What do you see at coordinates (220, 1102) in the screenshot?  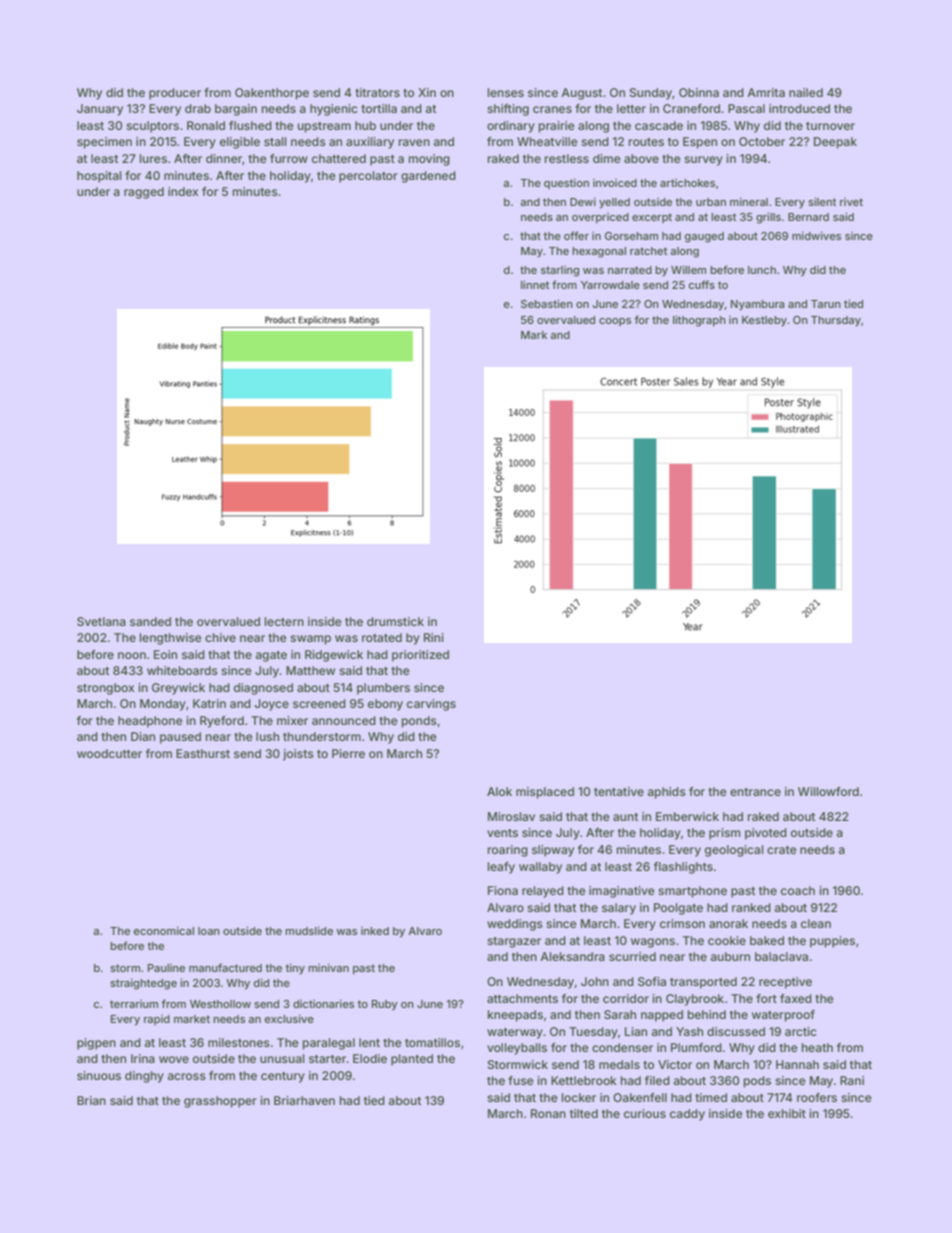 I see `grasshopper` at bounding box center [220, 1102].
